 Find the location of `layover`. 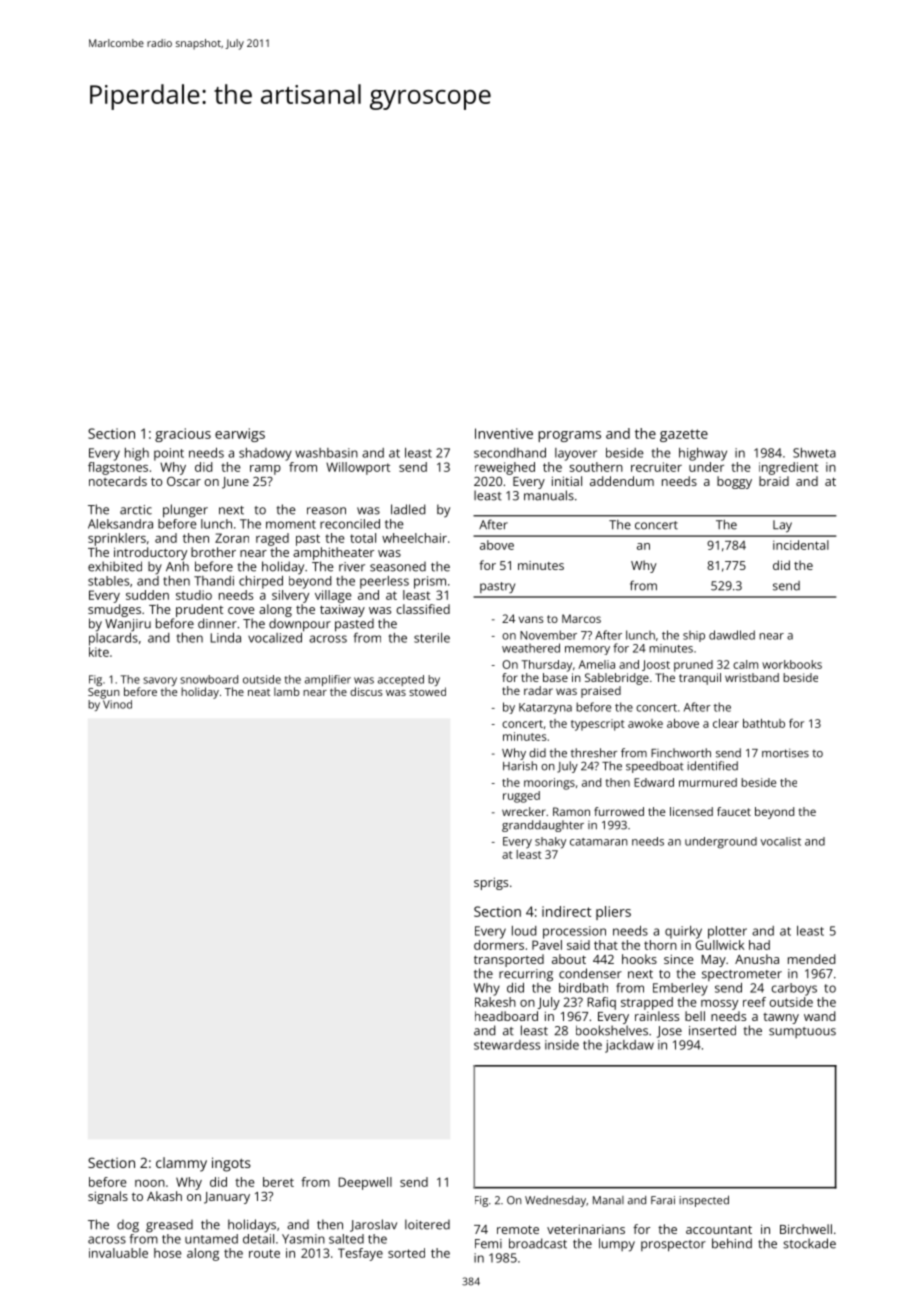

layover is located at coordinates (576, 454).
